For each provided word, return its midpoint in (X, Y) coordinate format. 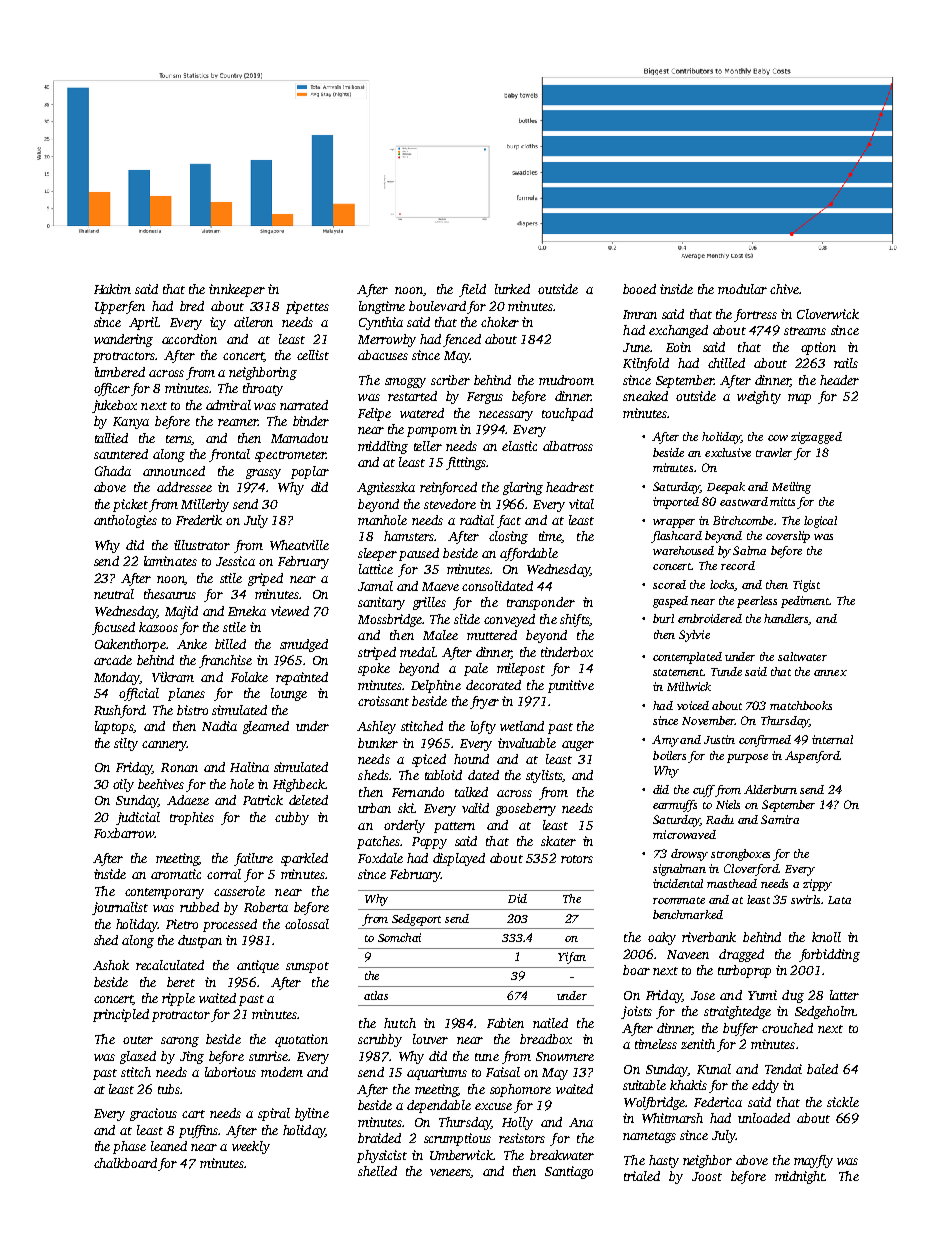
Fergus (485, 398)
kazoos (158, 627)
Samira (780, 819)
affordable (529, 554)
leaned (169, 1146)
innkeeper (237, 290)
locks (722, 585)
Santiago (569, 1172)
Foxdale (380, 858)
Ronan (179, 767)
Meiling (791, 488)
